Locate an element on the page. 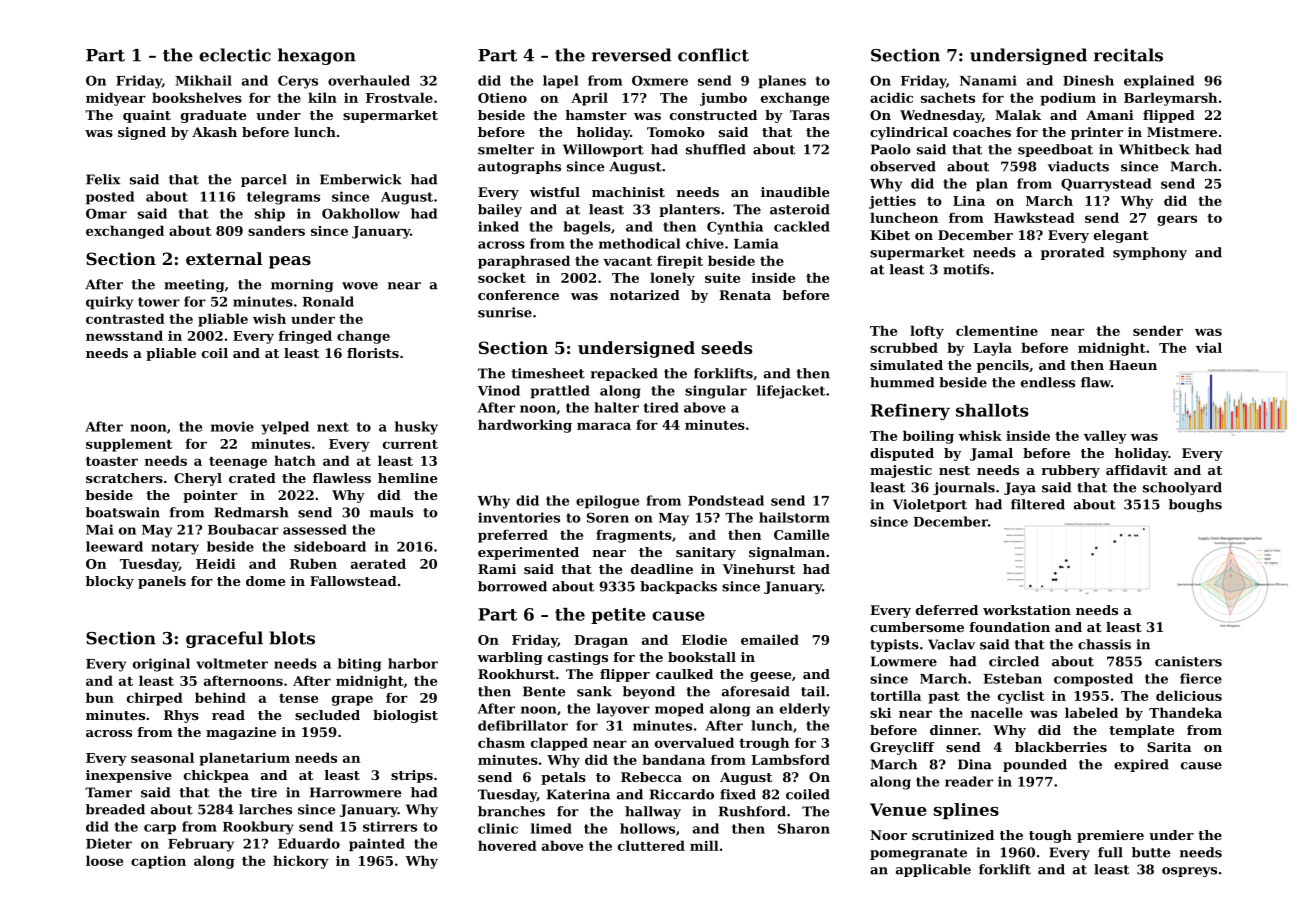 This document has height=924, width=1308. Elodie is located at coordinates (704, 639).
